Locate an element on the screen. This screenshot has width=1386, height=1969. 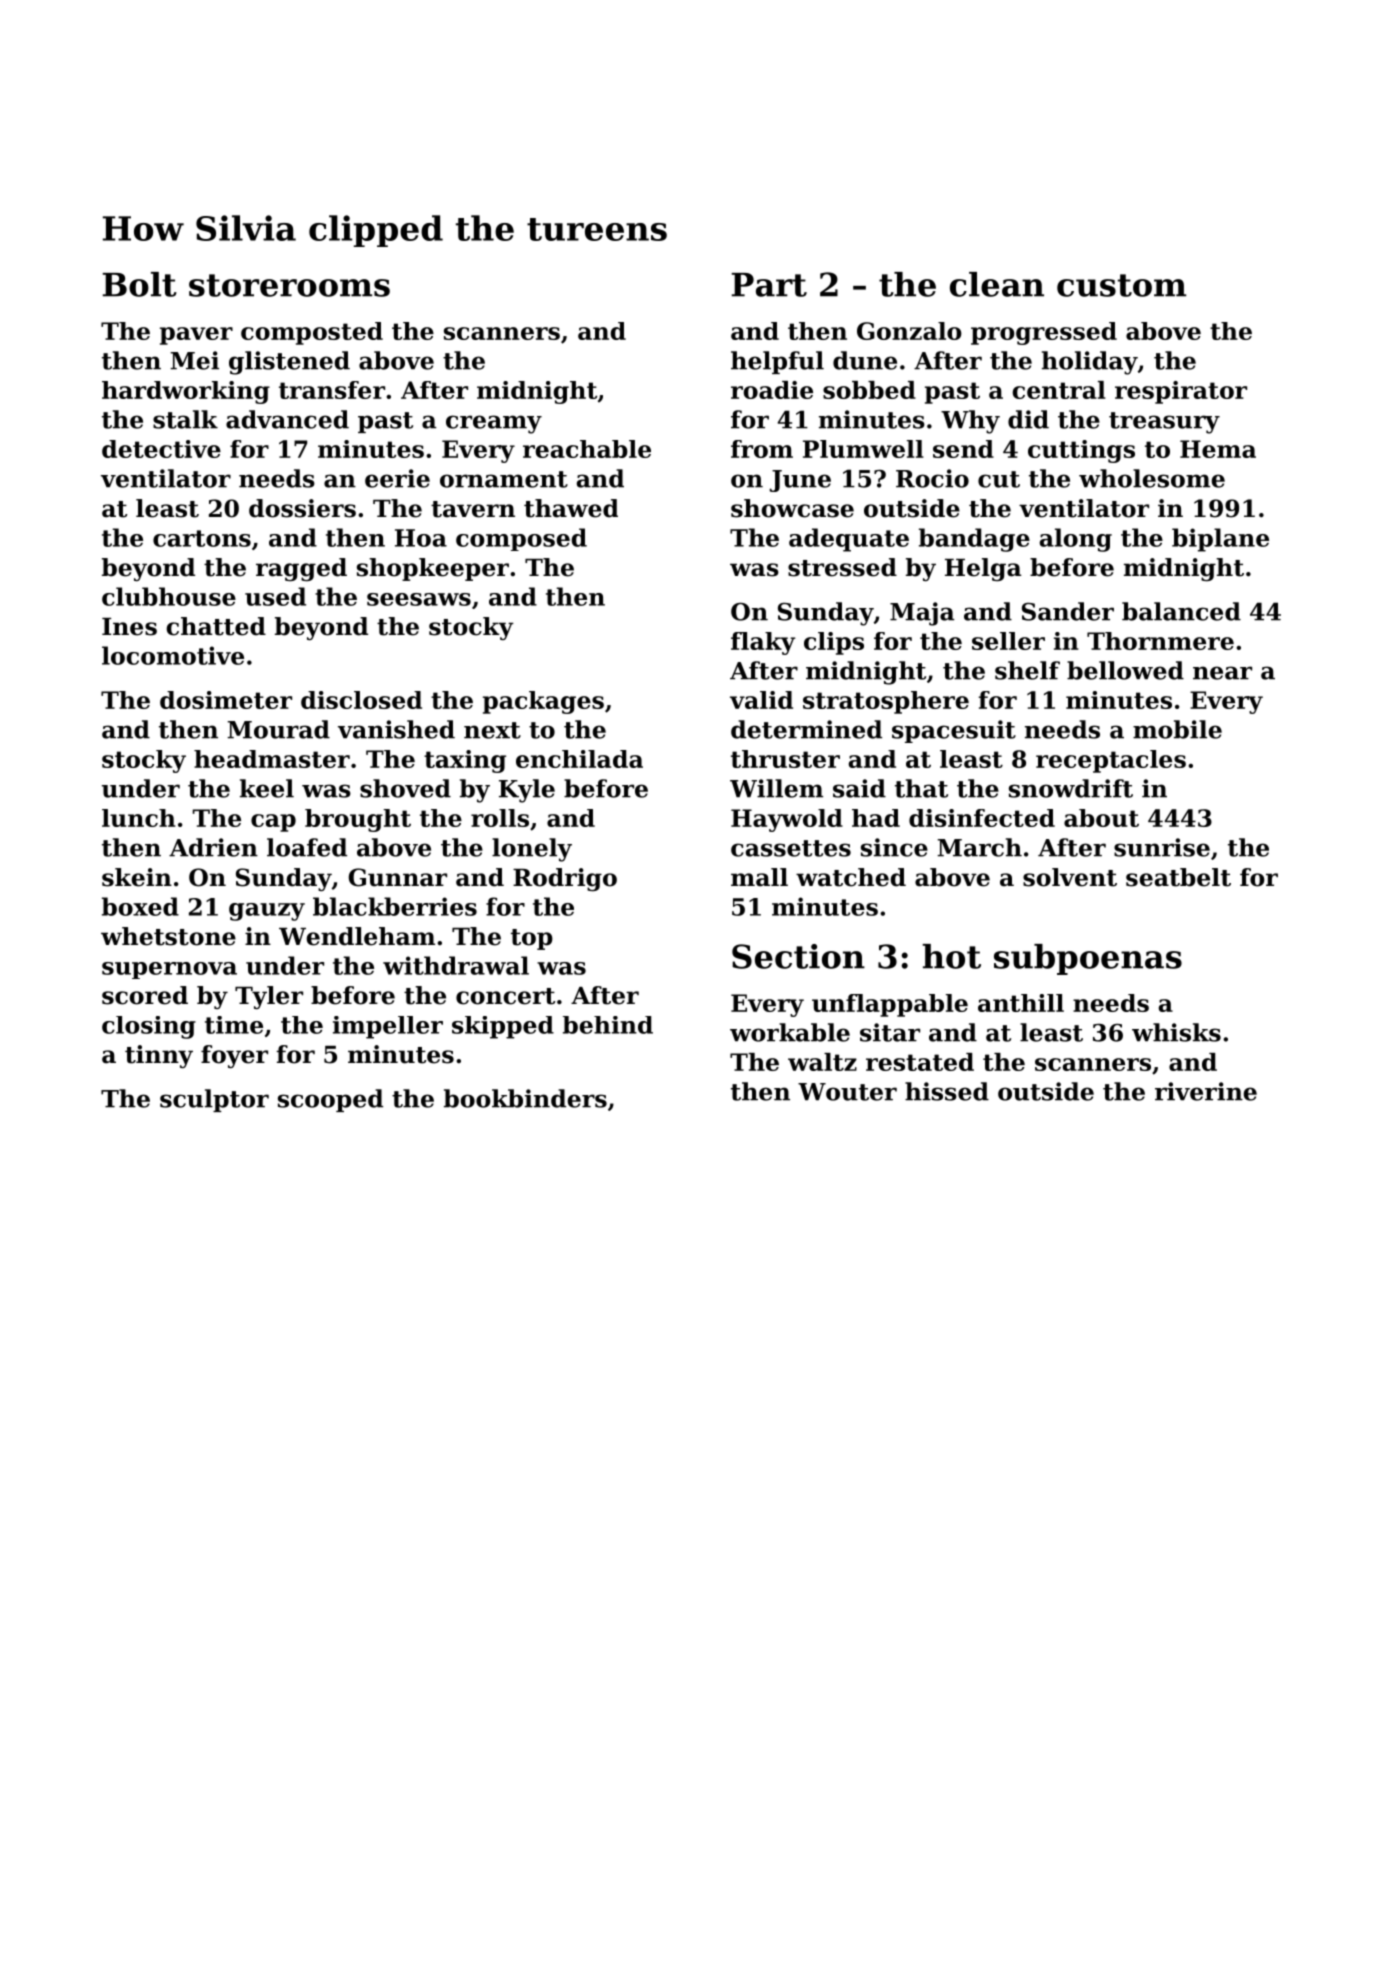
wholesome is located at coordinates (1152, 478).
